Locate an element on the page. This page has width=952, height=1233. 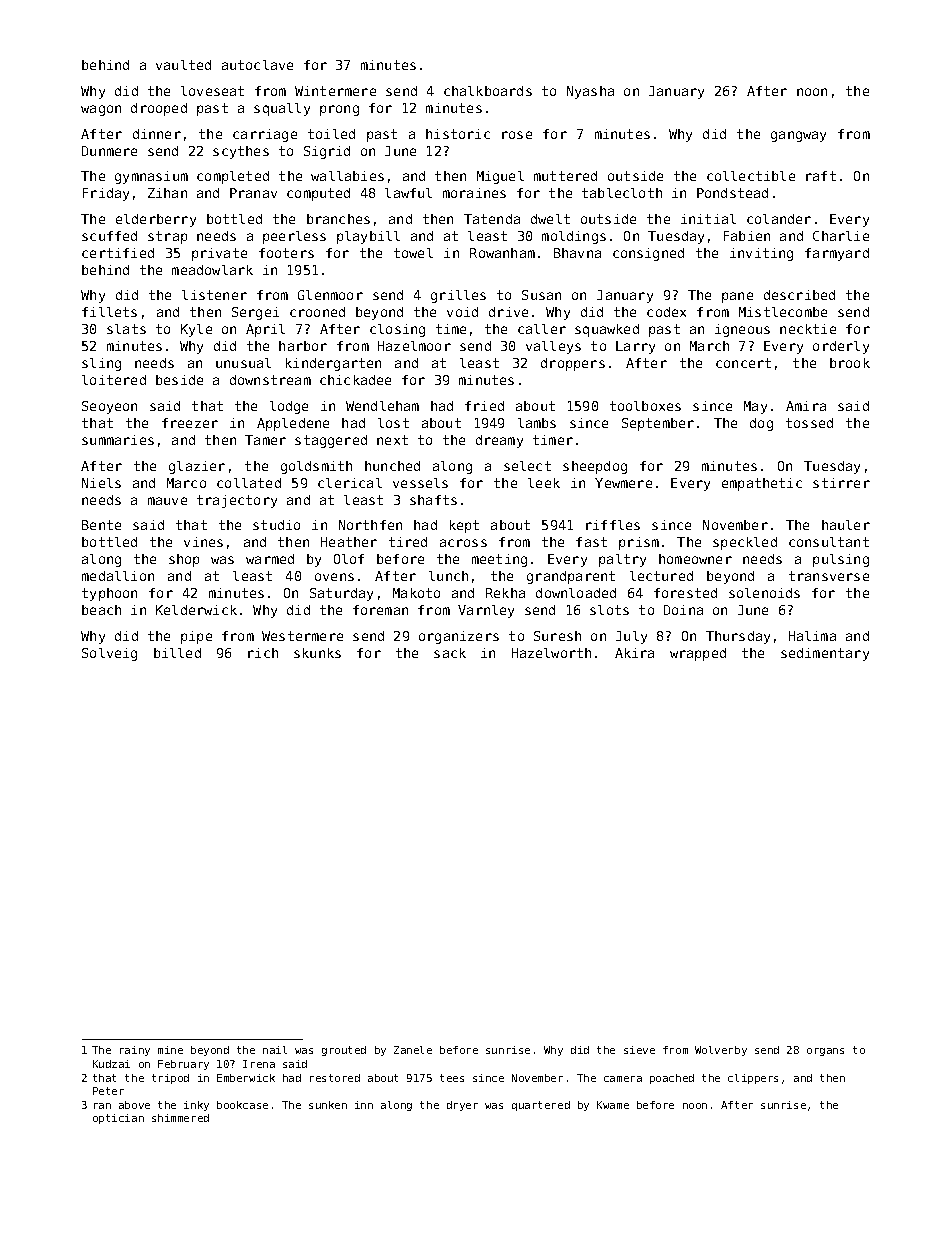
solenoids is located at coordinates (764, 593).
